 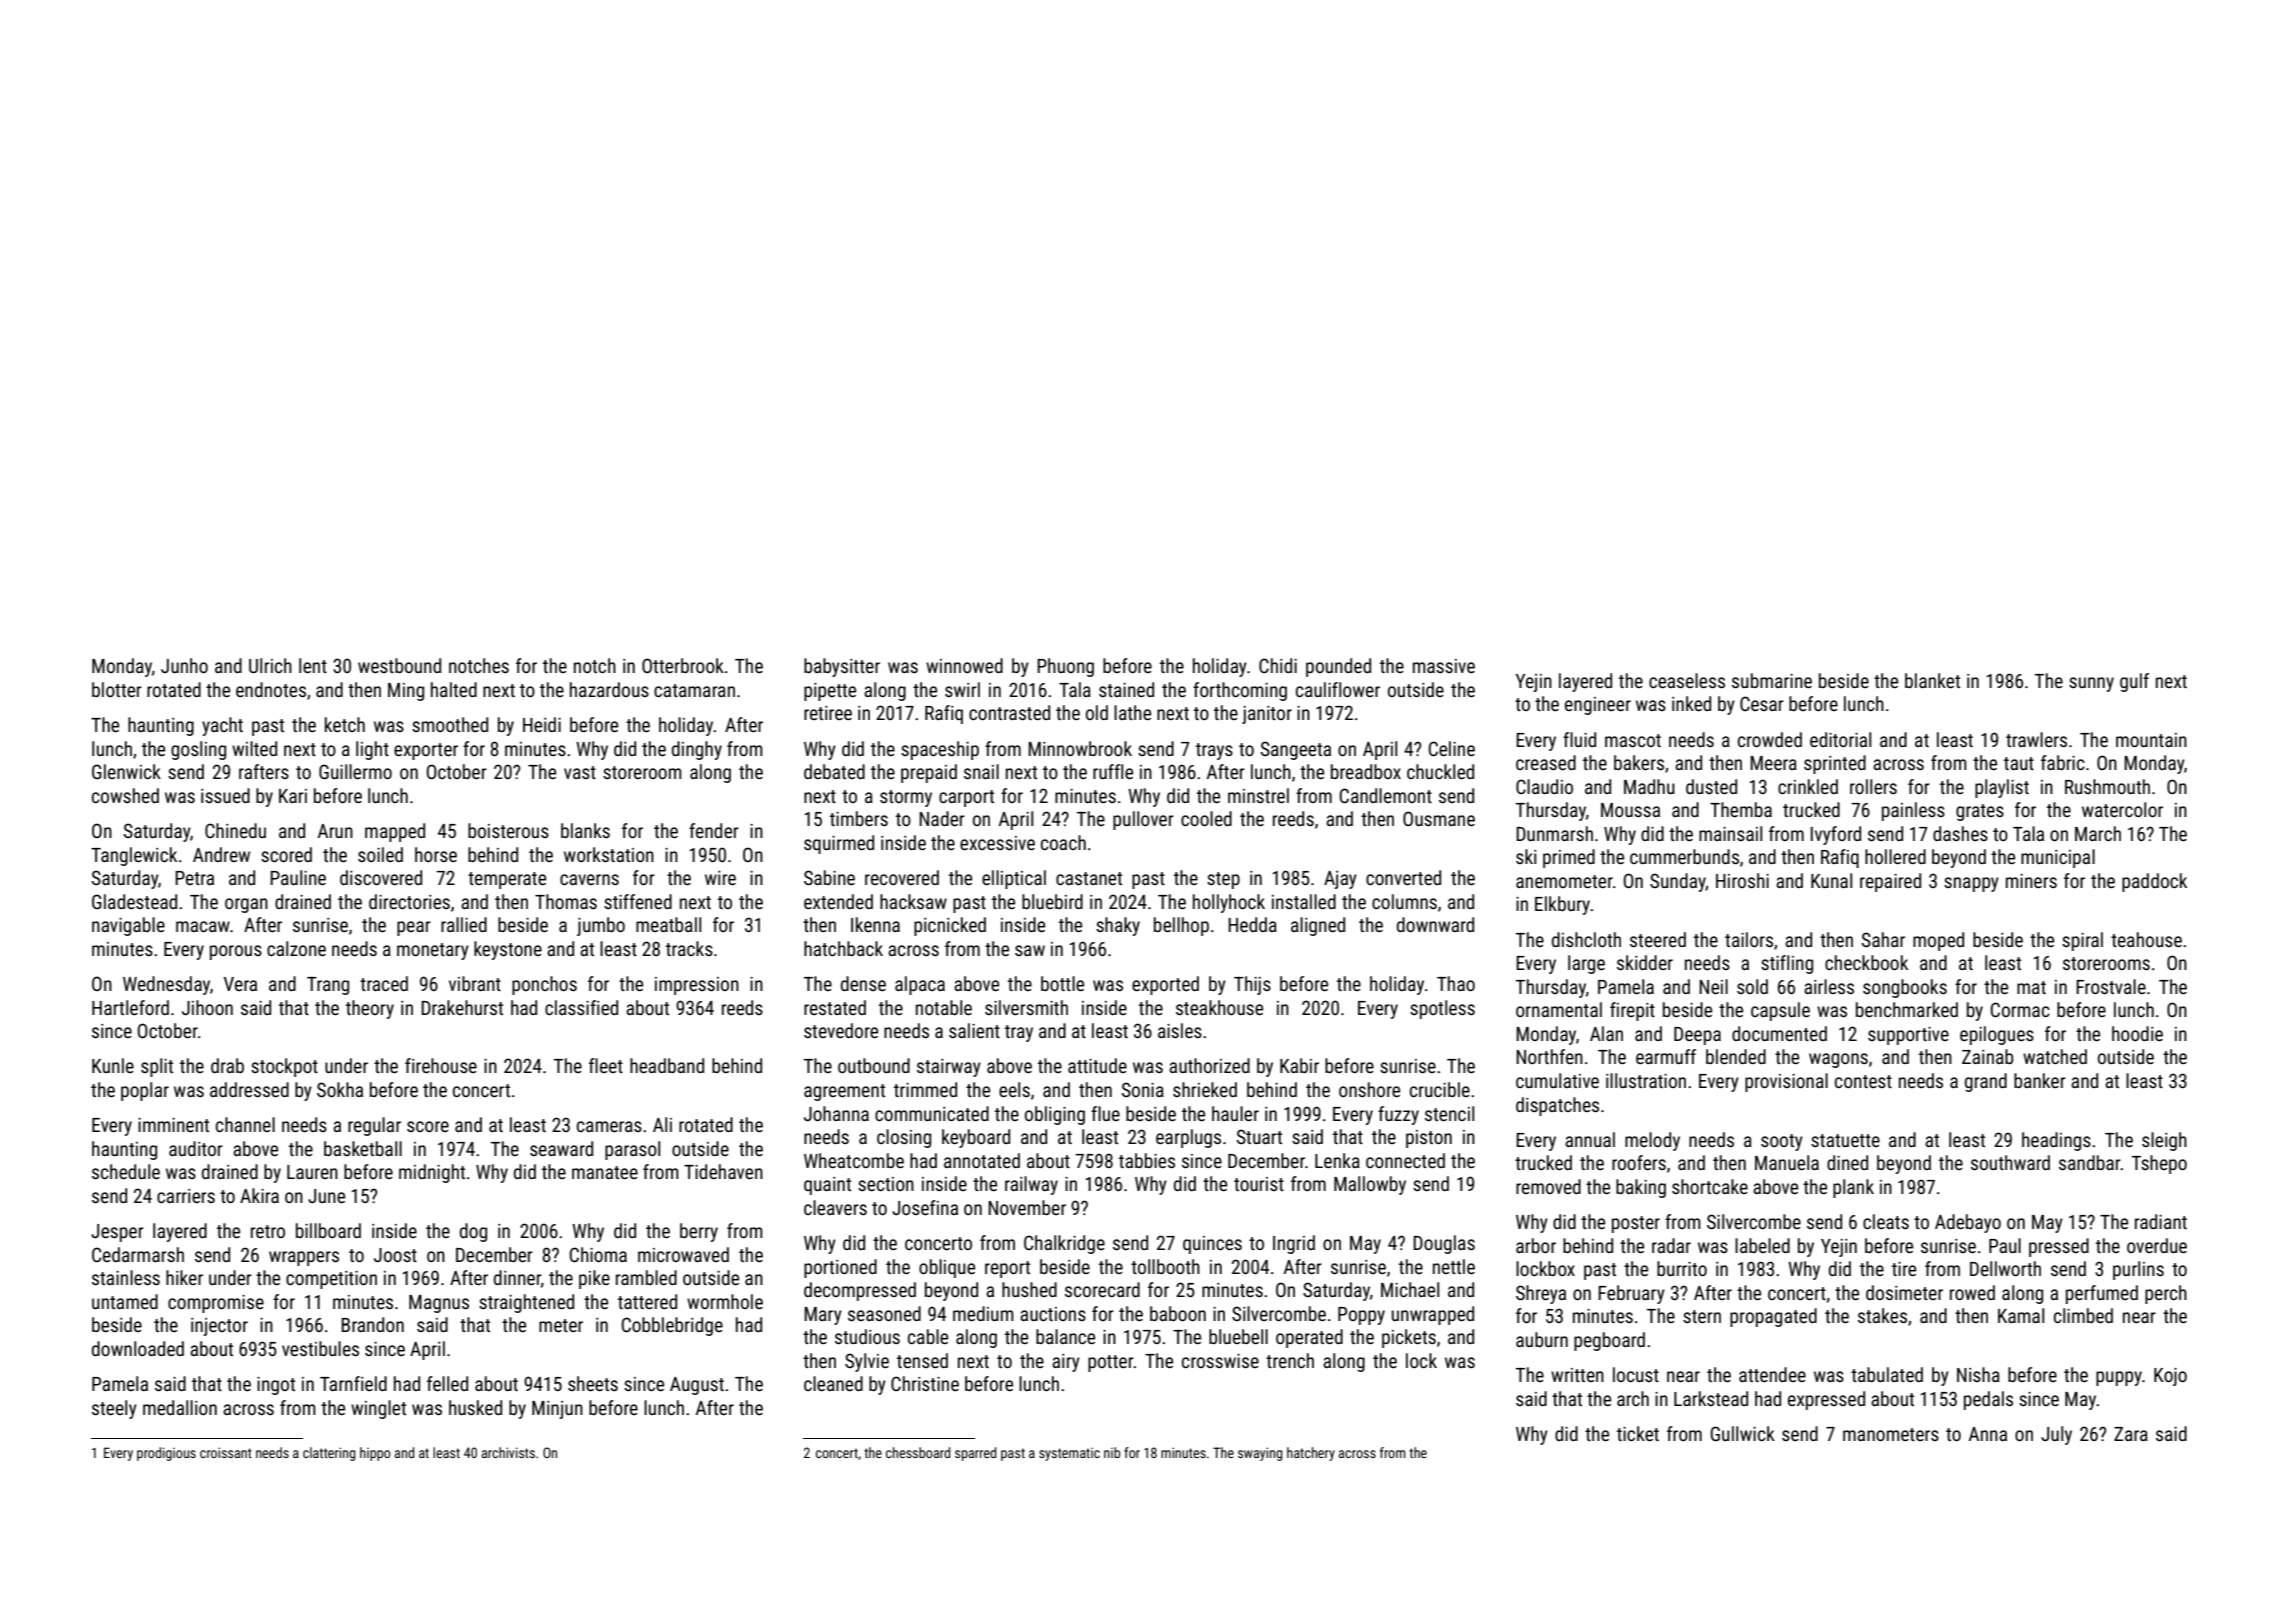 What do you see at coordinates (1986, 1082) in the screenshot?
I see `grand` at bounding box center [1986, 1082].
